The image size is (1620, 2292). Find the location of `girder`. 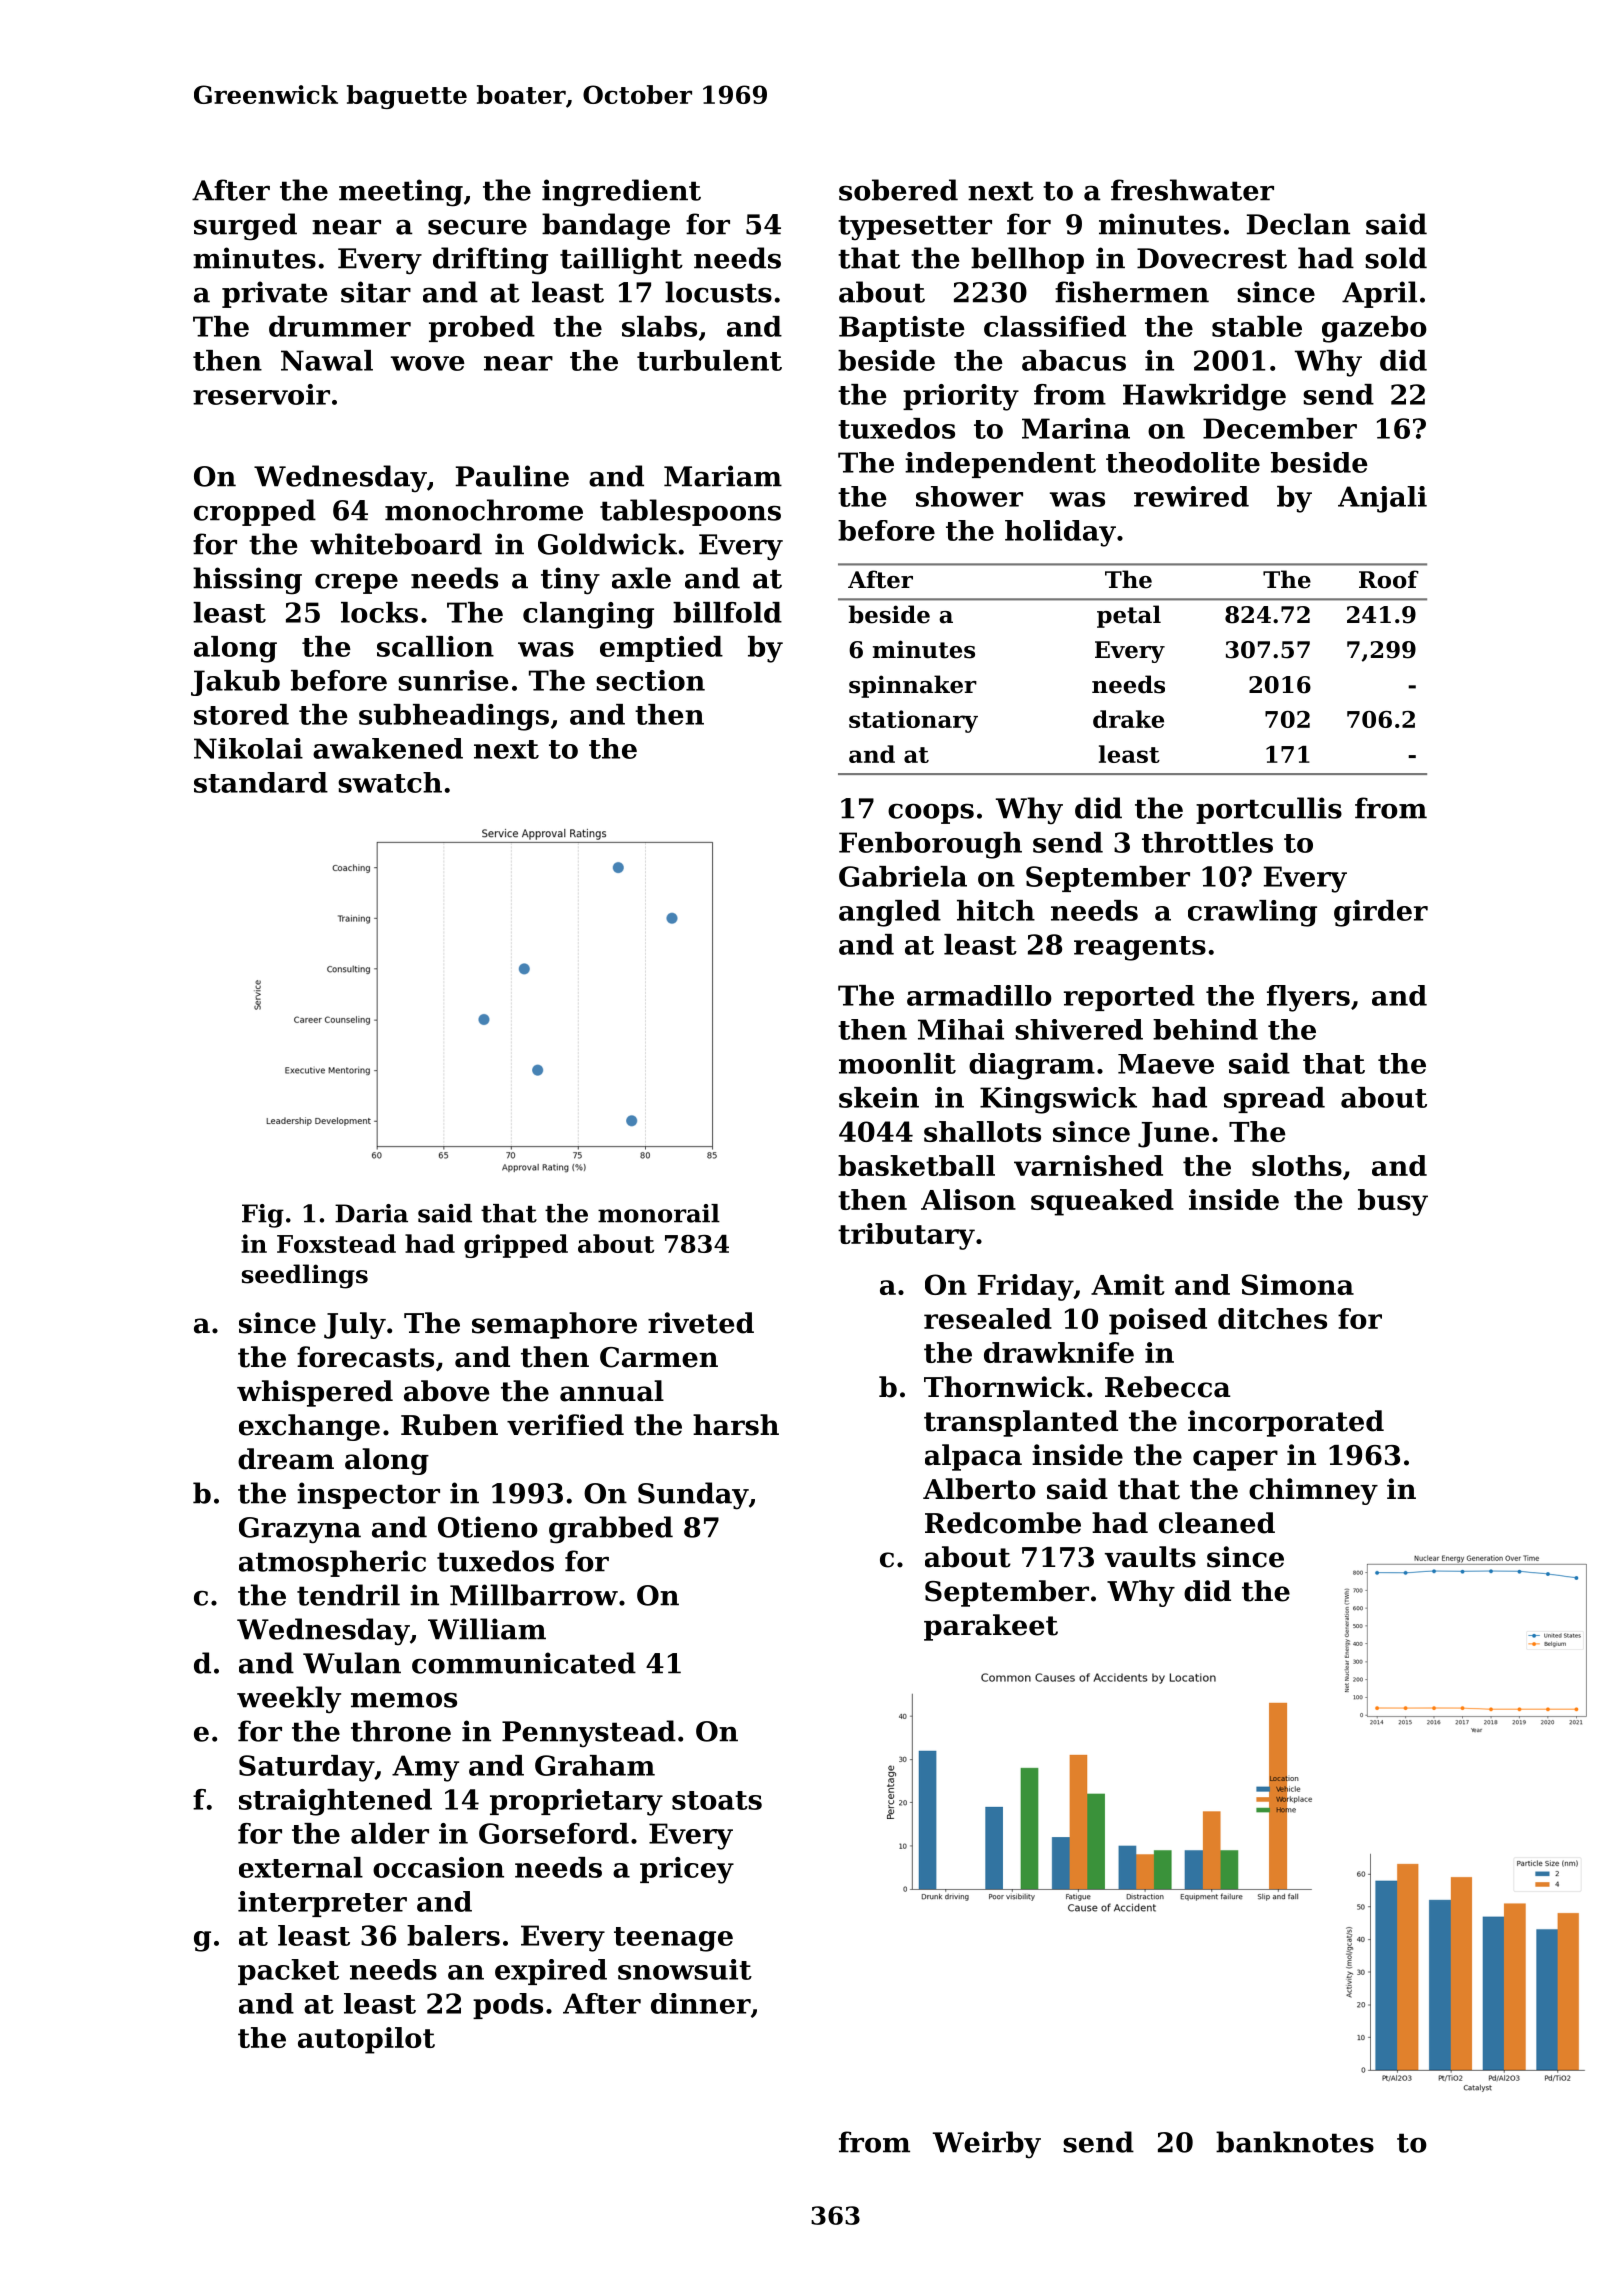

girder is located at coordinates (1381, 913).
